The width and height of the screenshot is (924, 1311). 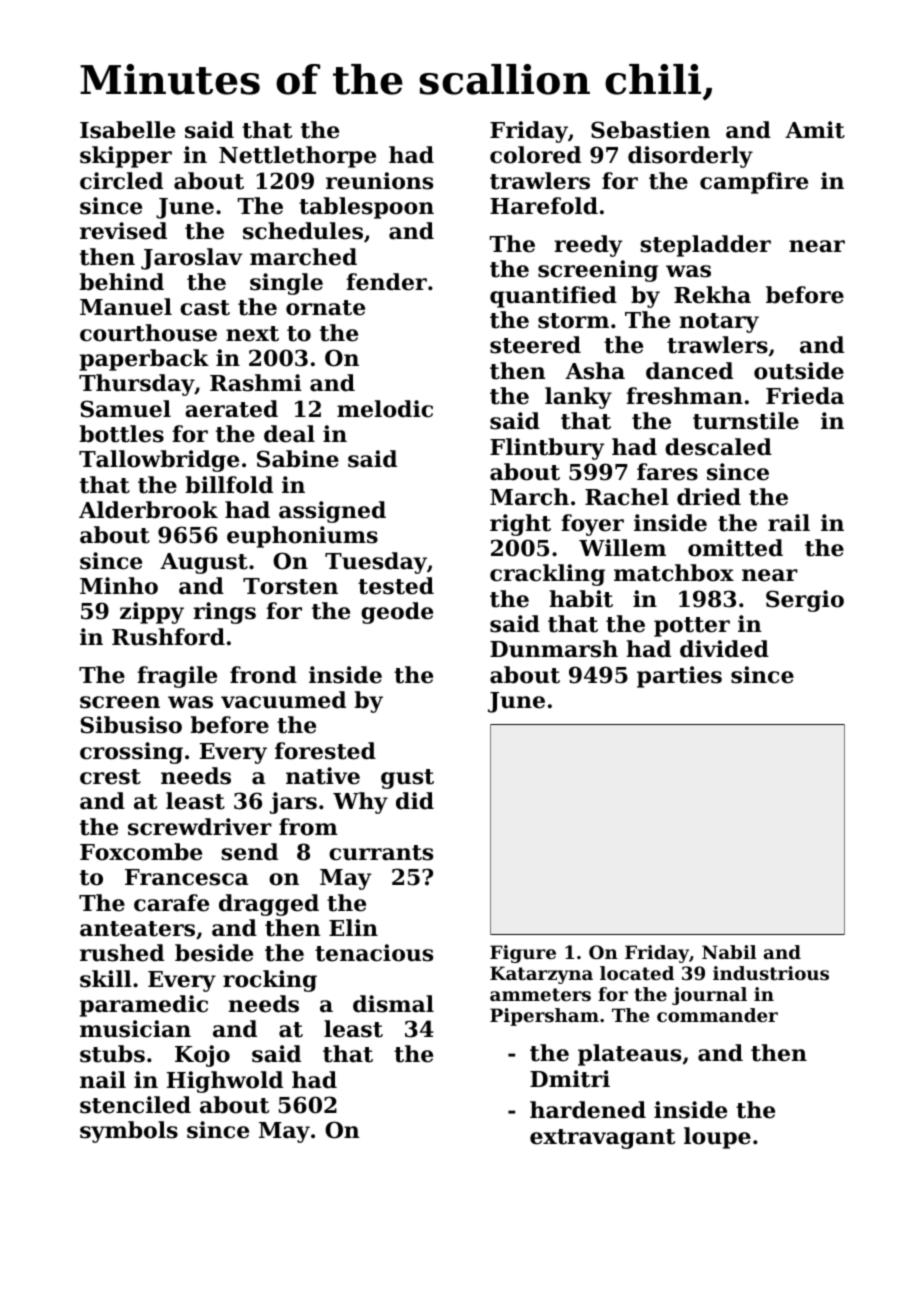 I want to click on divided, so click(x=724, y=649).
